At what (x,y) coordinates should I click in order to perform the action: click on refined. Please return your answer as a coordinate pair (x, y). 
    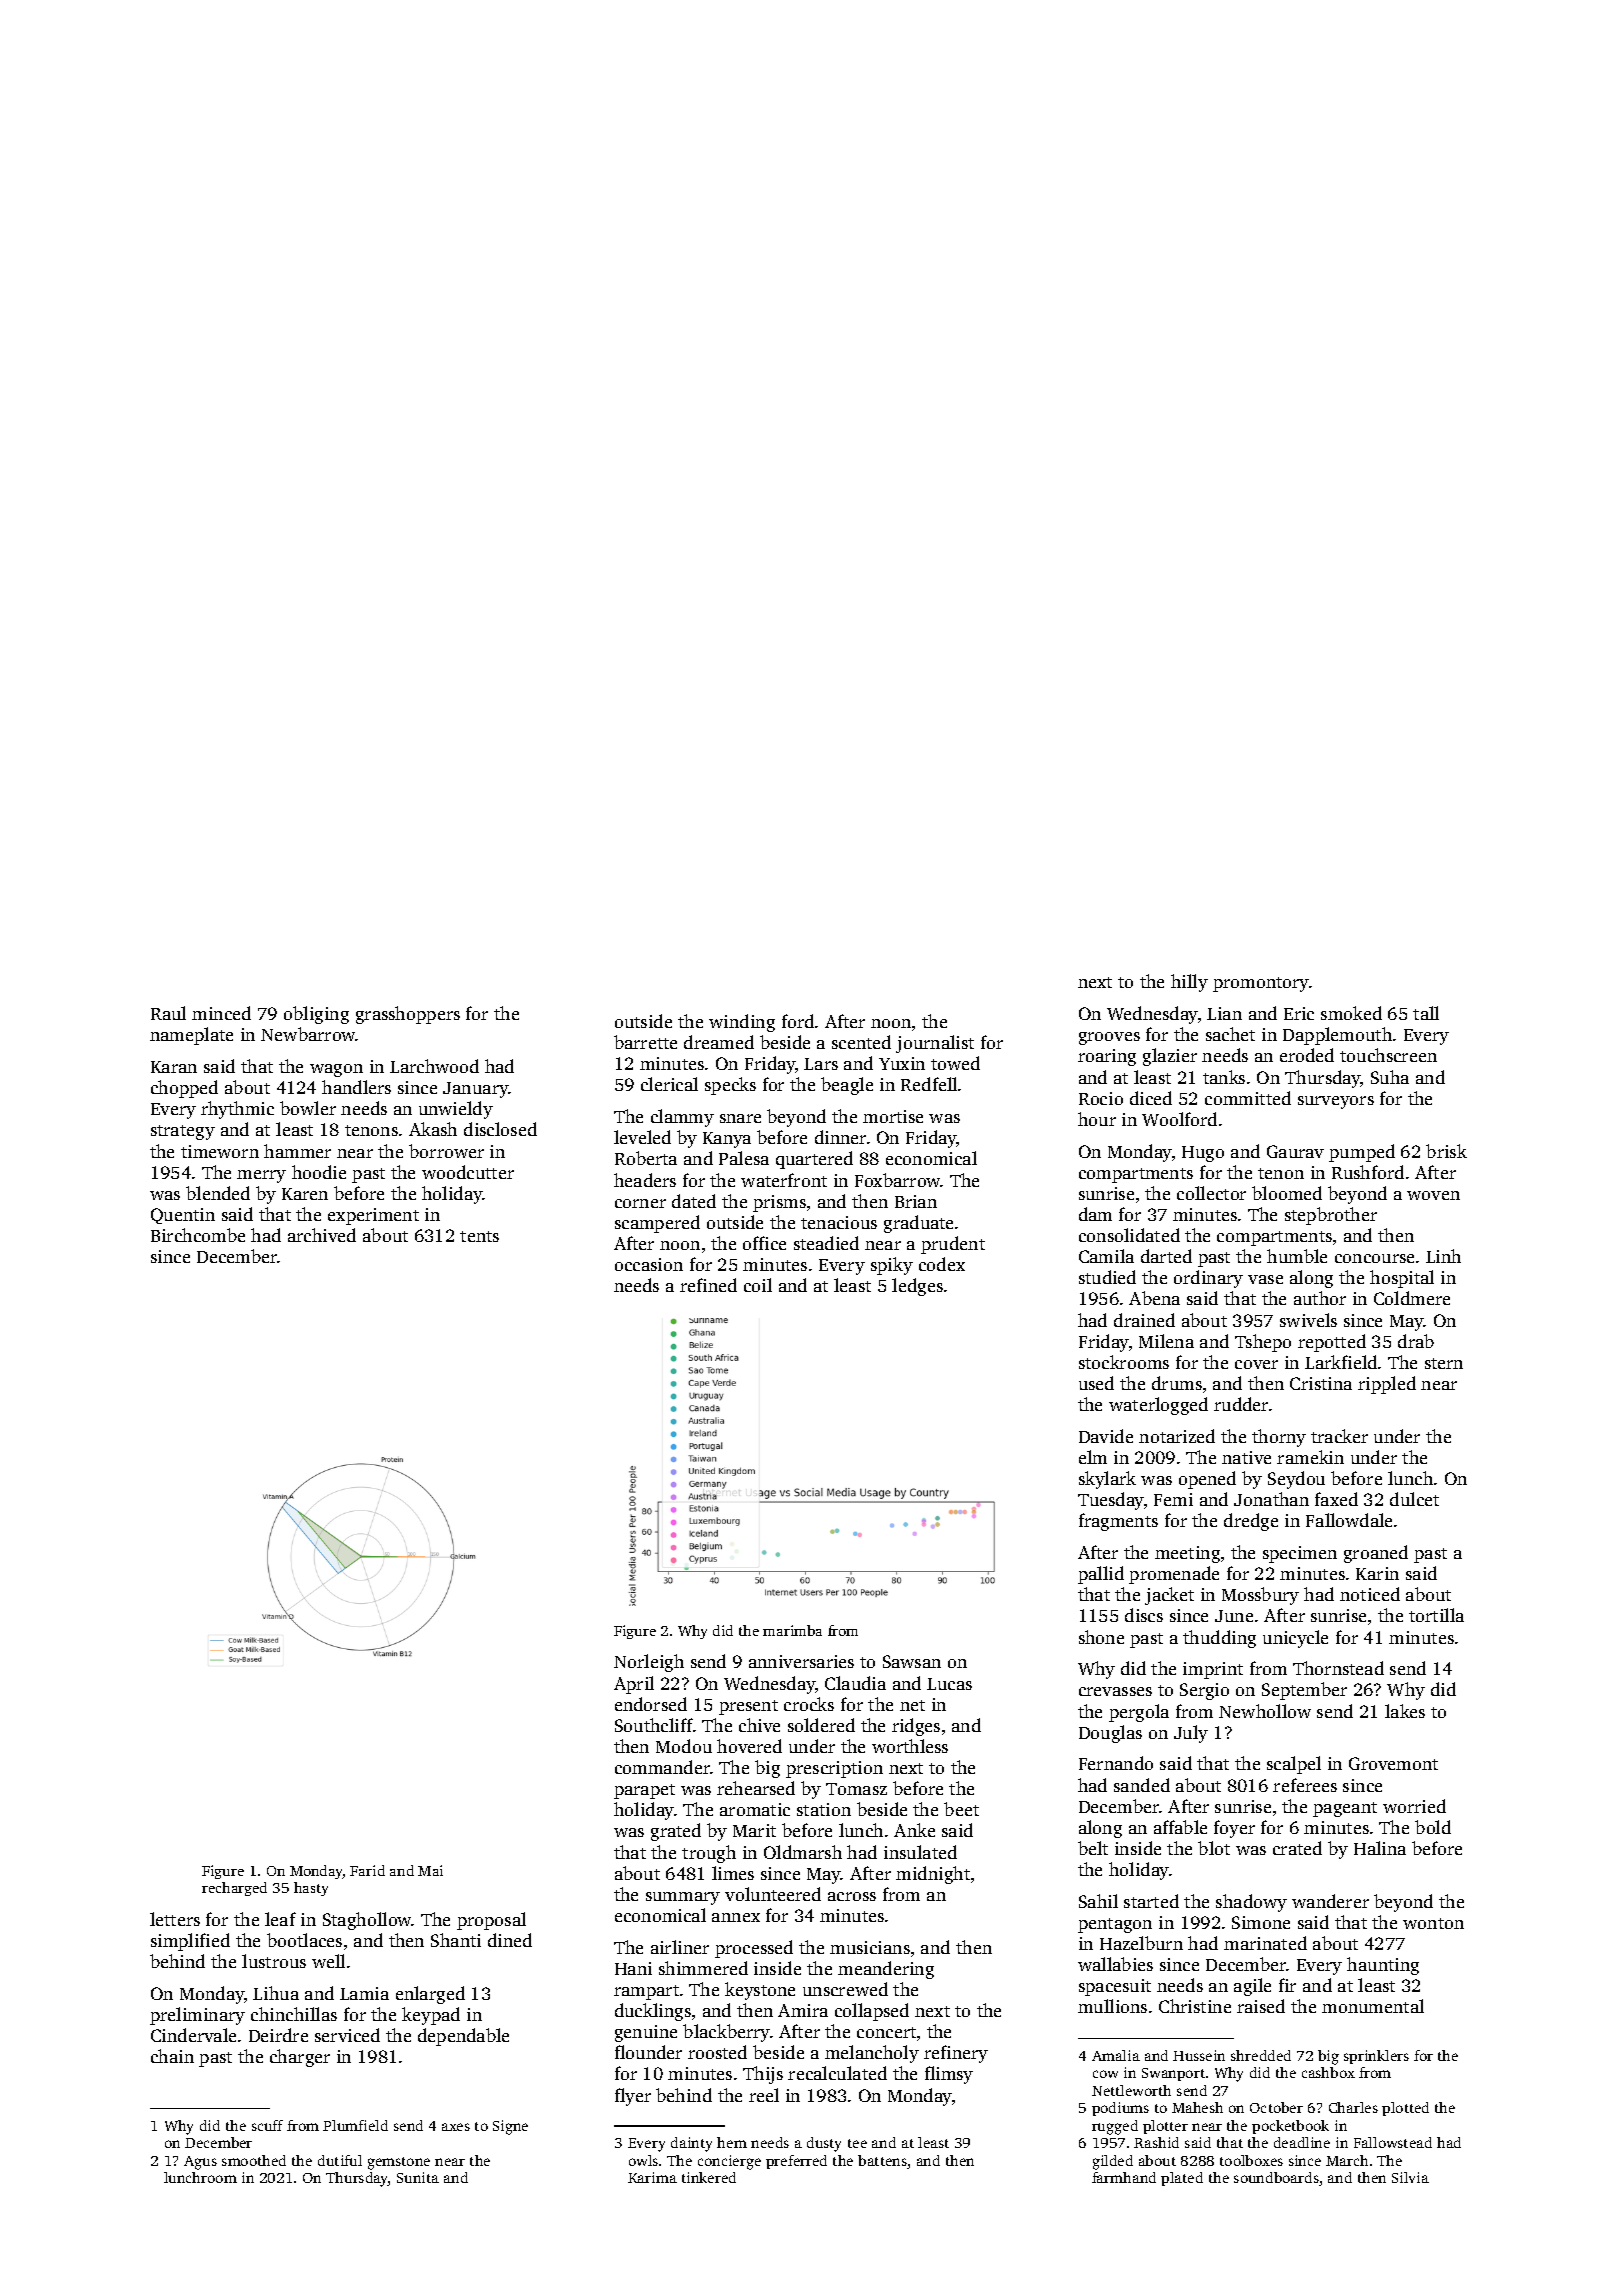
    Looking at the image, I should click on (708, 1285).
